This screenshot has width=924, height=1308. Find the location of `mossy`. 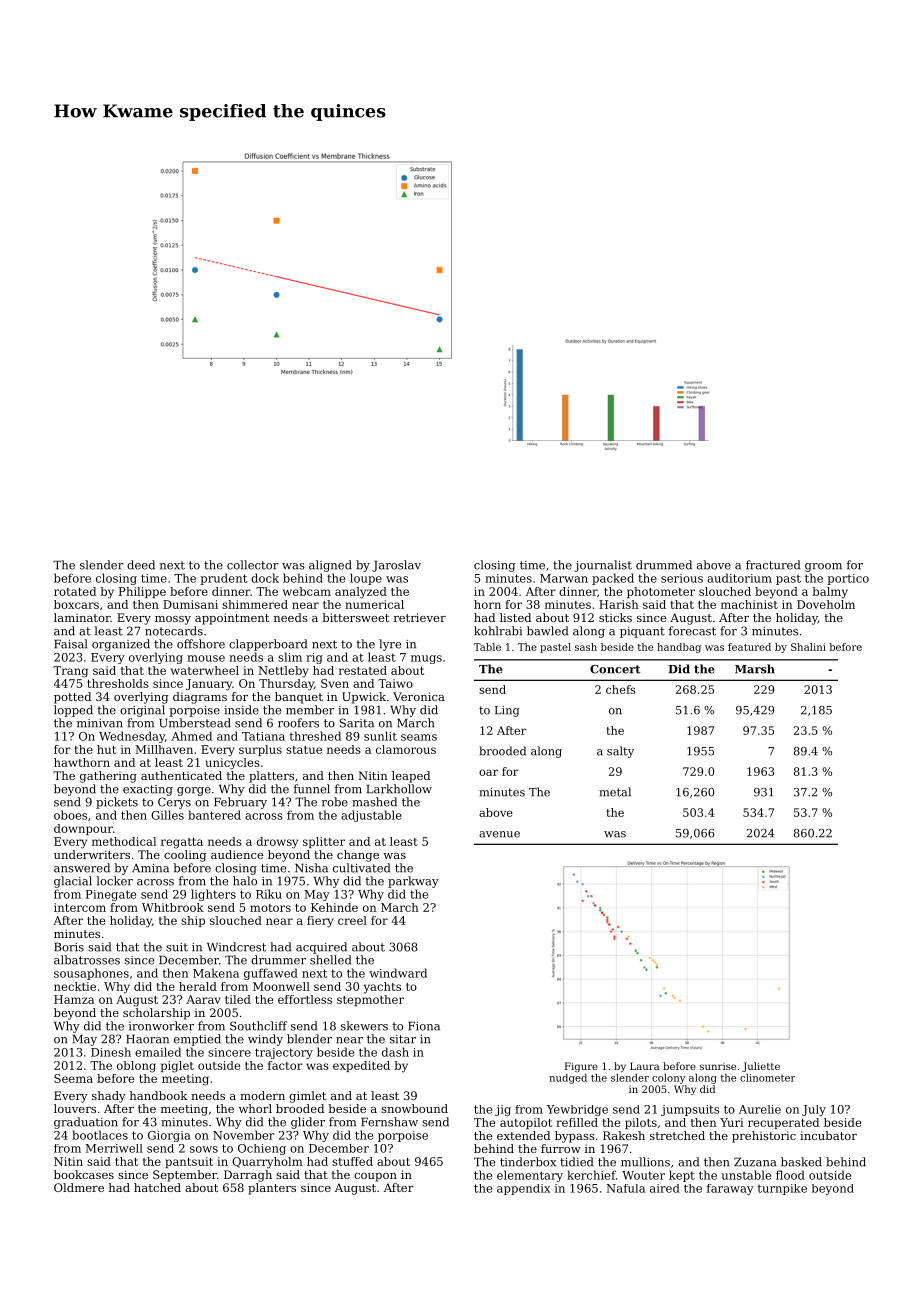

mossy is located at coordinates (173, 620).
